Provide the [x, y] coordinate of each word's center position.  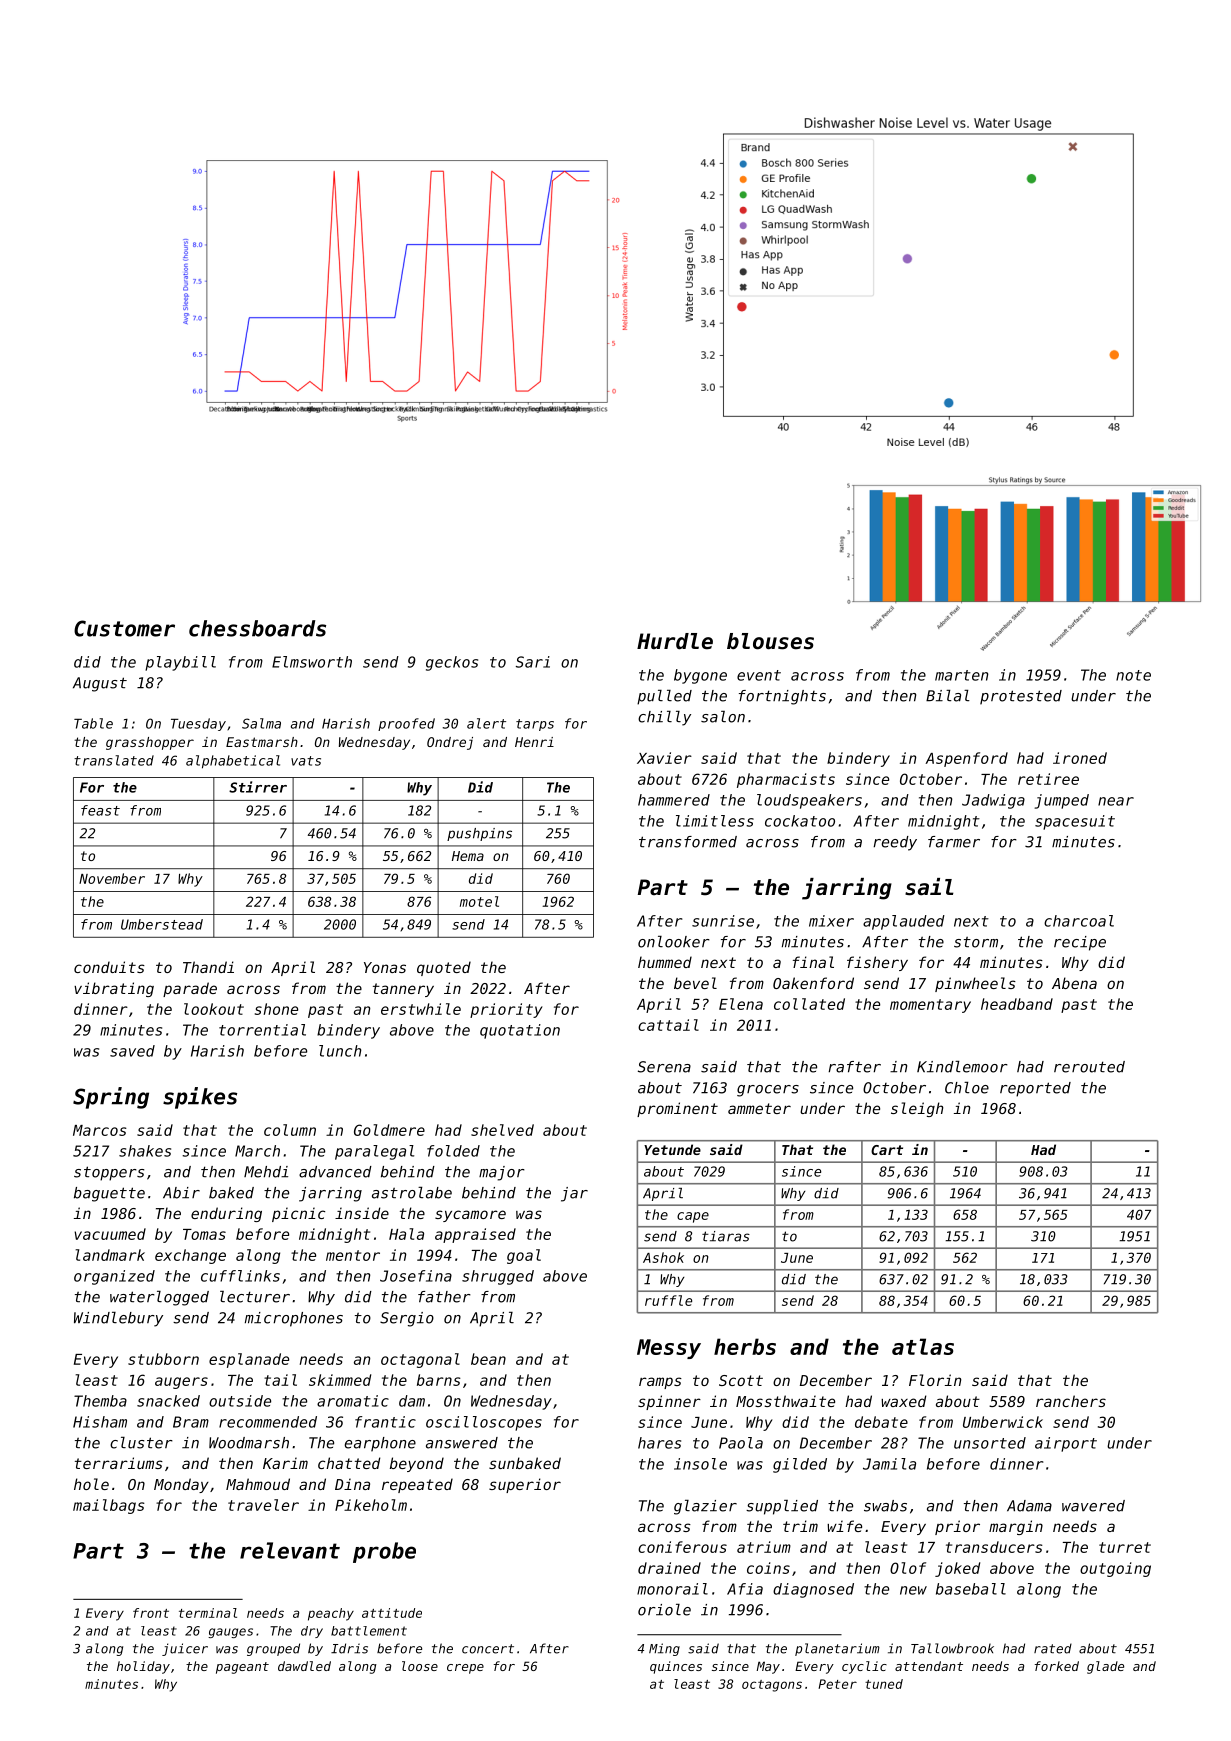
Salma [261, 723]
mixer [831, 921]
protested [1021, 697]
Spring [111, 1098]
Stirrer [258, 787]
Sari [533, 662]
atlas [923, 1346]
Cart [887, 1150]
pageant [242, 1668]
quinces [676, 1667]
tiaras [726, 1236]
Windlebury [118, 1319]
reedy [895, 843]
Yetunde [672, 1149]
